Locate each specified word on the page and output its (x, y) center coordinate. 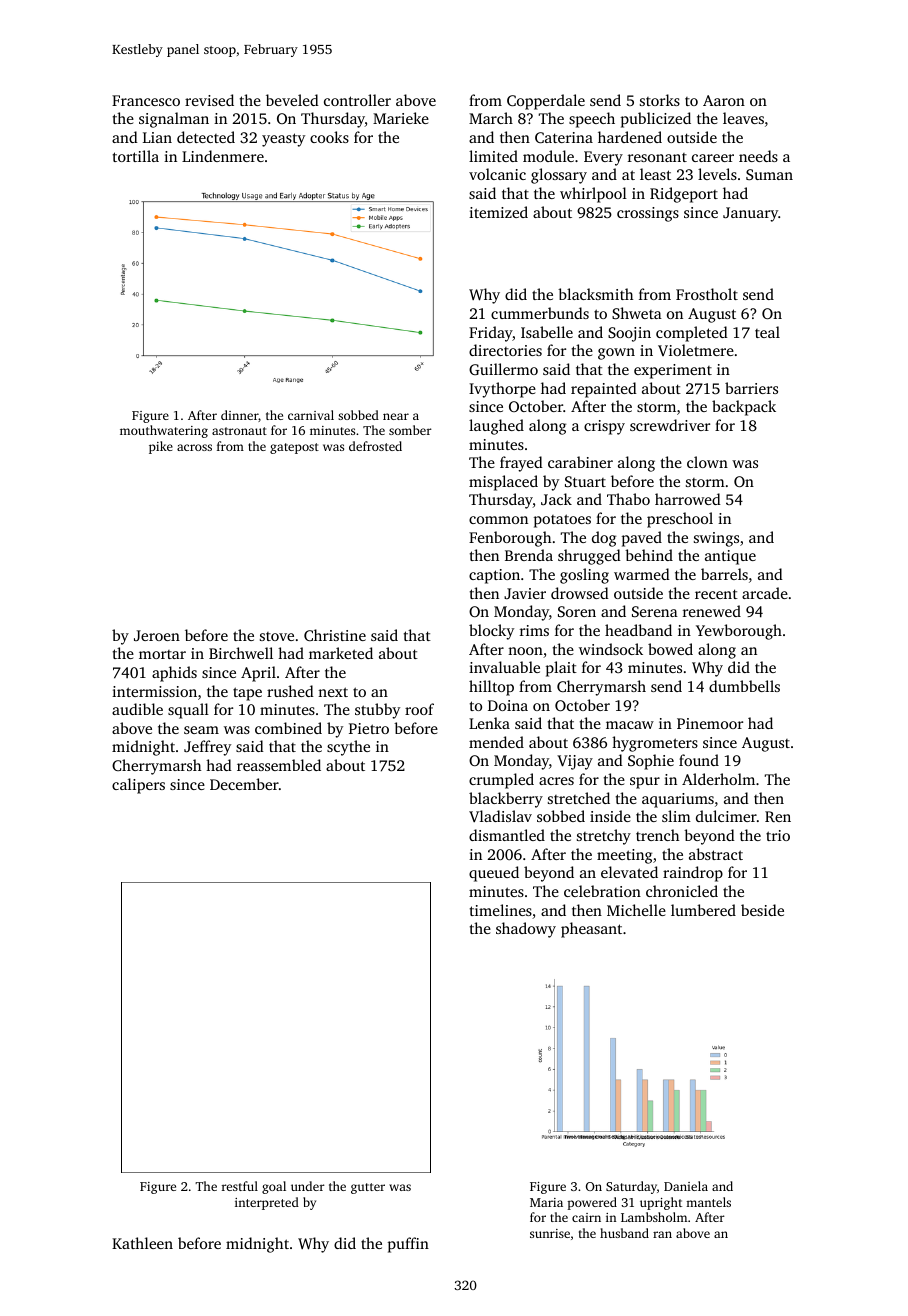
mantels (708, 1202)
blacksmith (595, 294)
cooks (329, 137)
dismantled (507, 835)
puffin (408, 1245)
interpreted (267, 1203)
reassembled (279, 765)
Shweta (637, 313)
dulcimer (726, 816)
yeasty (283, 140)
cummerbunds (540, 313)
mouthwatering (164, 431)
